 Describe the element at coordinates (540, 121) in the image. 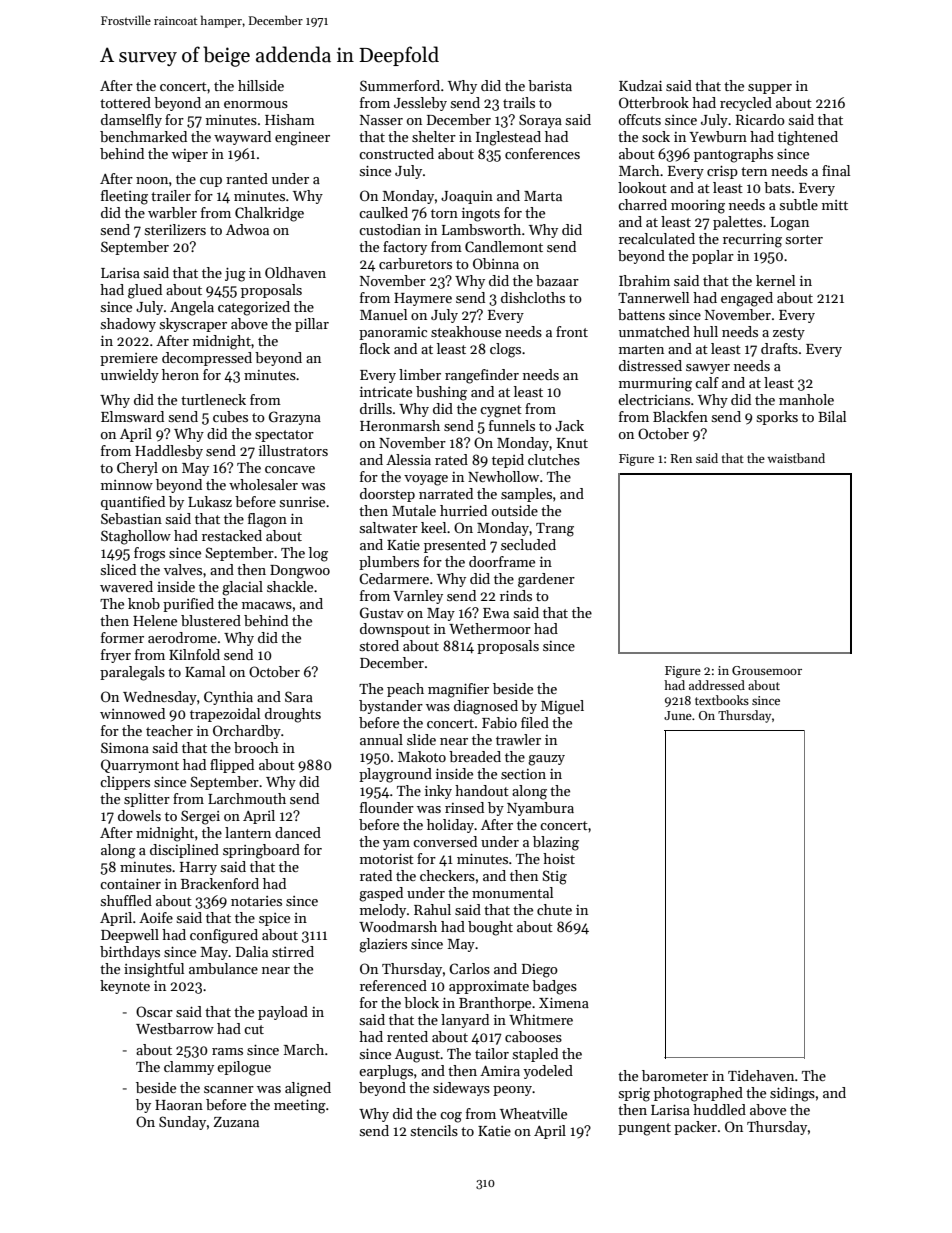

I see `Soraya` at that location.
